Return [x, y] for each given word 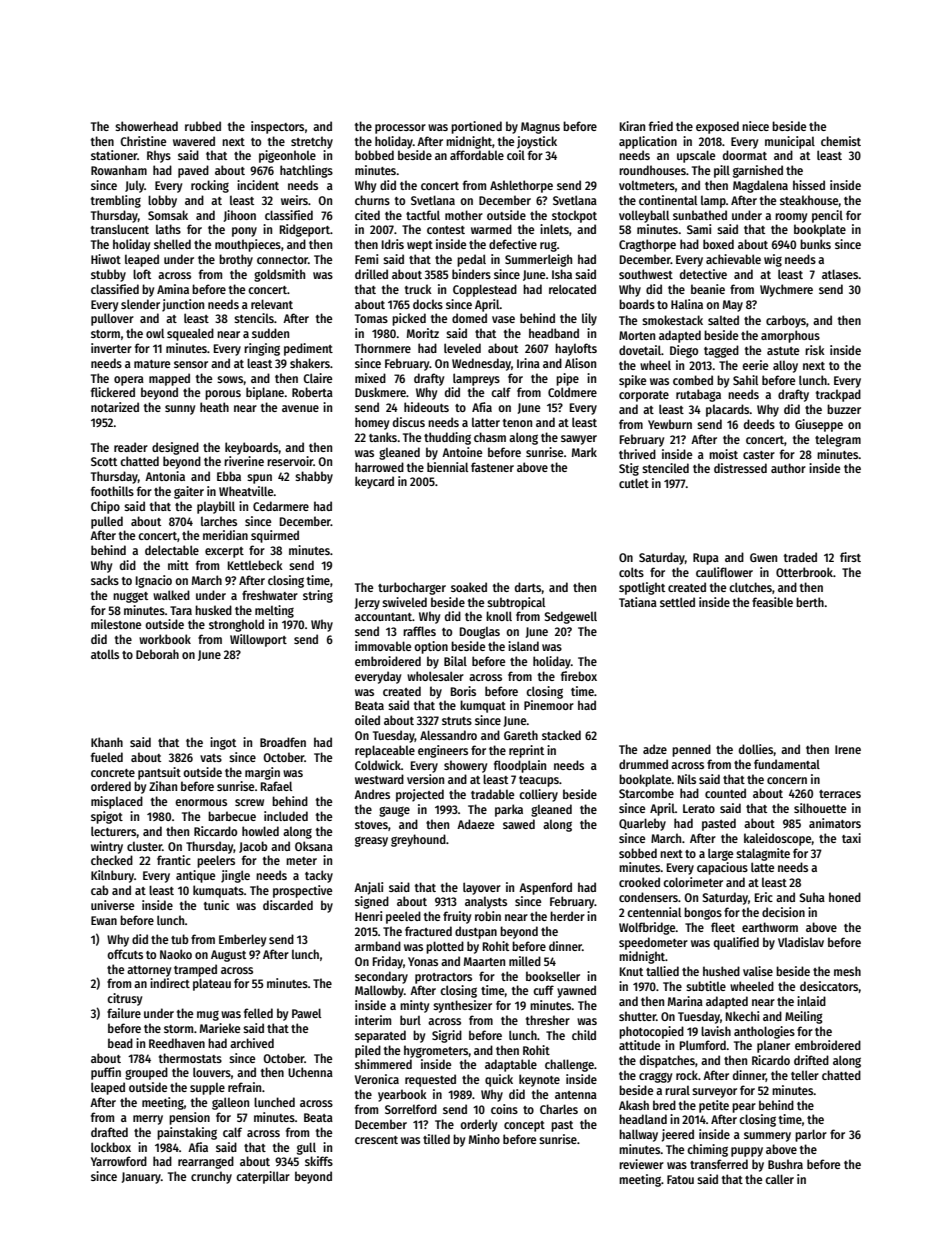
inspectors [277, 127]
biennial [447, 467]
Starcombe [646, 793]
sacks [105, 580]
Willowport [258, 640]
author [788, 468]
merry [148, 1120]
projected [420, 795]
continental [668, 200]
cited [367, 215]
